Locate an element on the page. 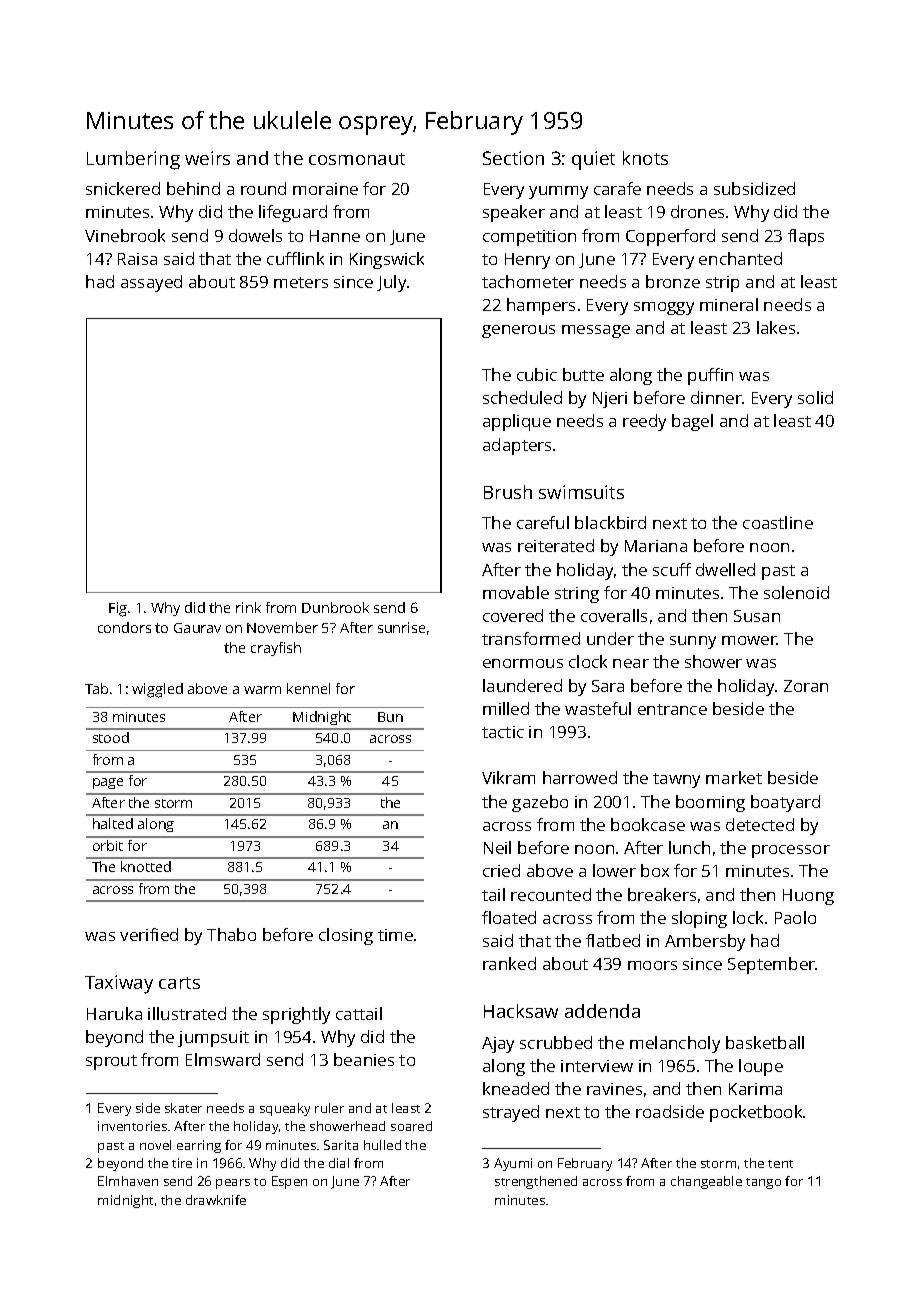 The image size is (924, 1311). sprout is located at coordinates (111, 1062).
